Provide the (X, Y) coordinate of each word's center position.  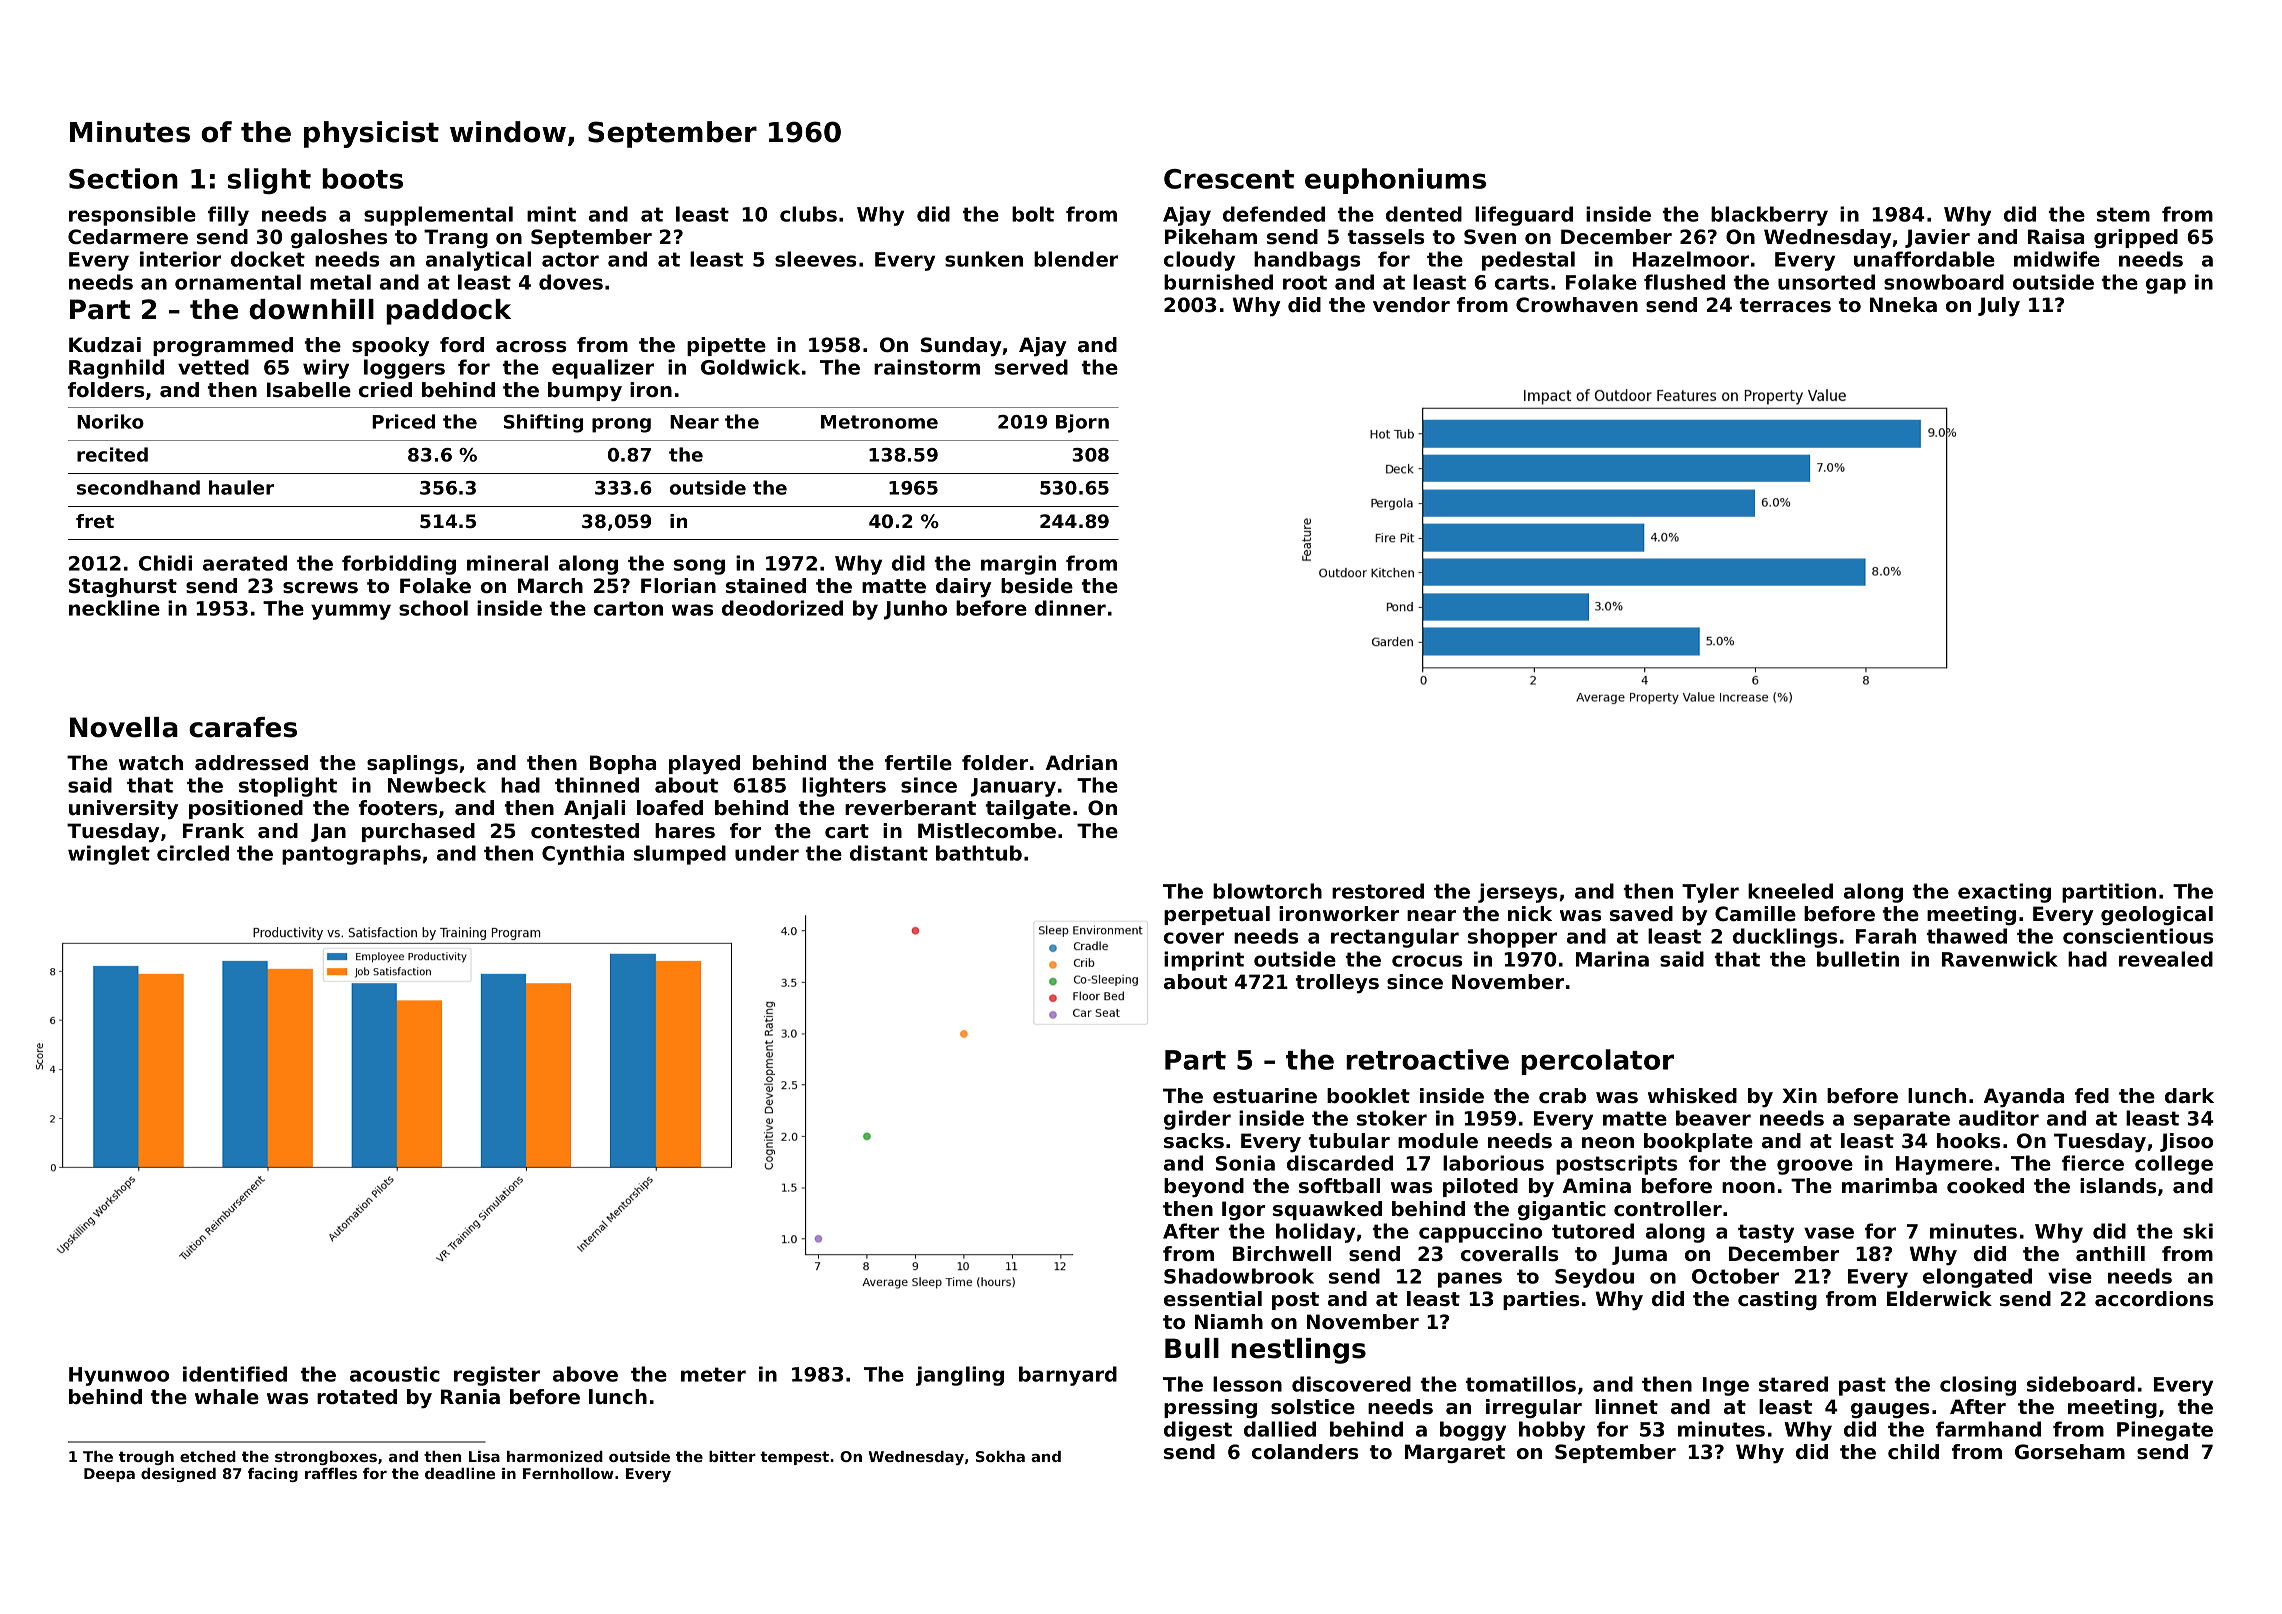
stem (2123, 214)
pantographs (351, 855)
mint (551, 214)
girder (1197, 1120)
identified (235, 1374)
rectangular (1395, 938)
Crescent (1229, 179)
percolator (1597, 1062)
